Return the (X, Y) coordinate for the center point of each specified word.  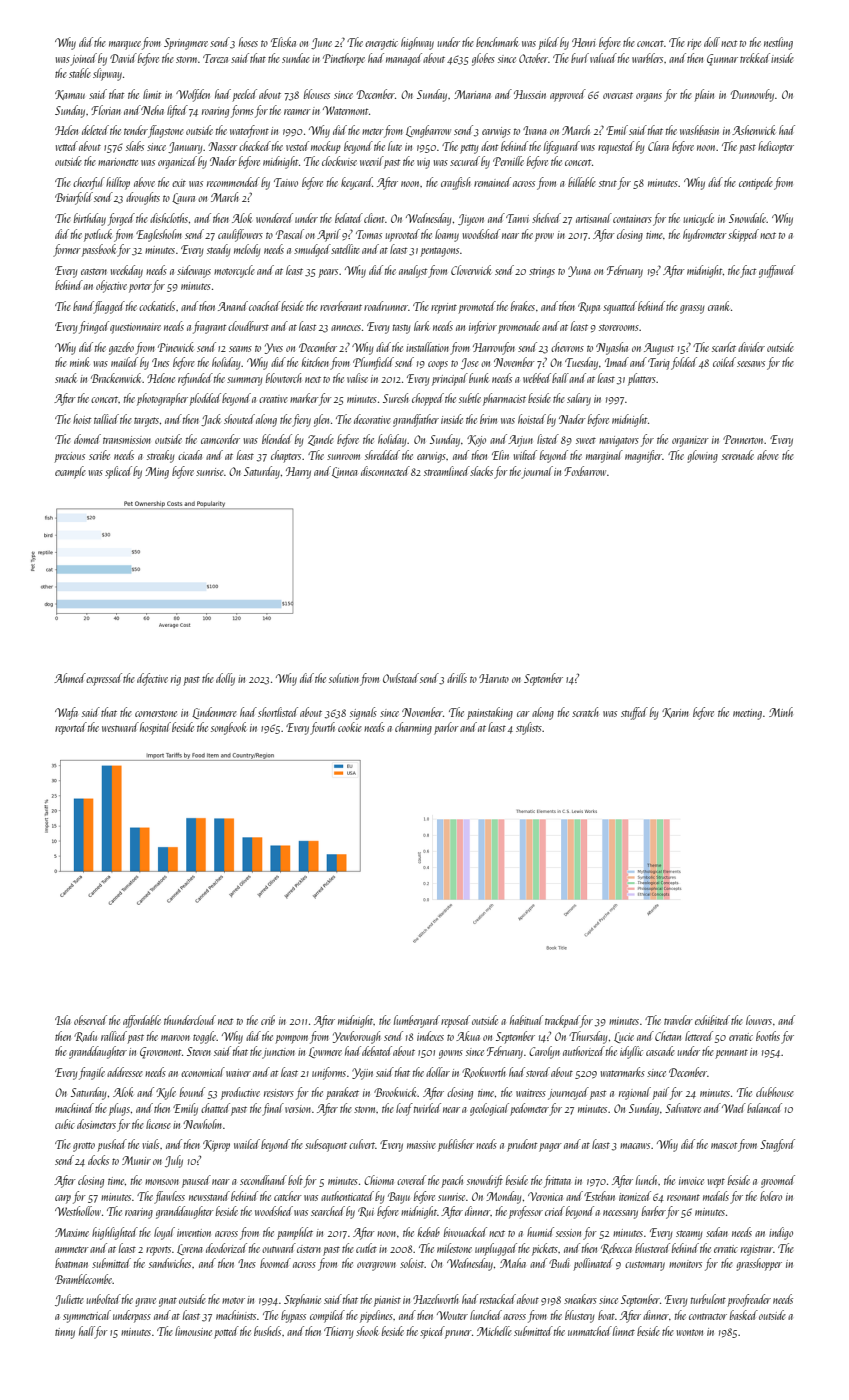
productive (240, 1093)
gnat (168, 1302)
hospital (155, 728)
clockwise (339, 161)
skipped (743, 235)
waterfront (249, 131)
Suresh (396, 398)
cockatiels (157, 306)
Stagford (777, 1145)
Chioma (379, 1180)
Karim (675, 713)
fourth (322, 728)
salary (579, 399)
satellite (345, 249)
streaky (160, 456)
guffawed (777, 271)
